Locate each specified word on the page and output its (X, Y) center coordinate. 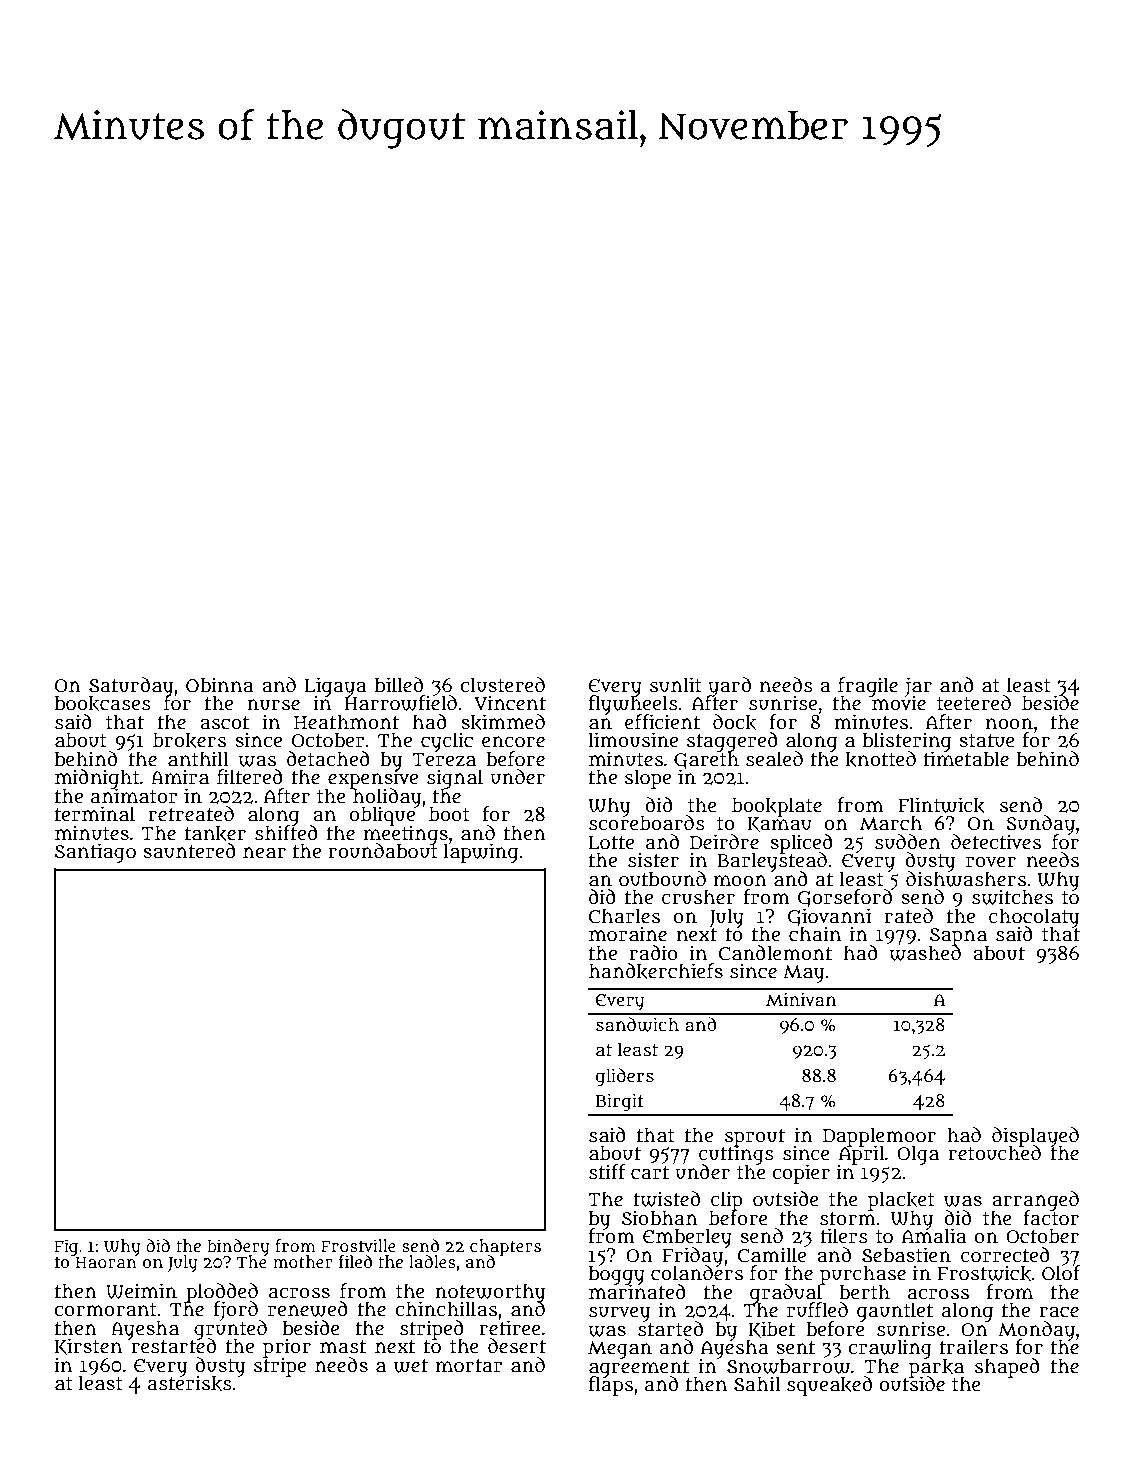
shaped (1007, 1368)
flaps (611, 1386)
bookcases (103, 704)
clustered (502, 685)
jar (918, 686)
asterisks (190, 1384)
